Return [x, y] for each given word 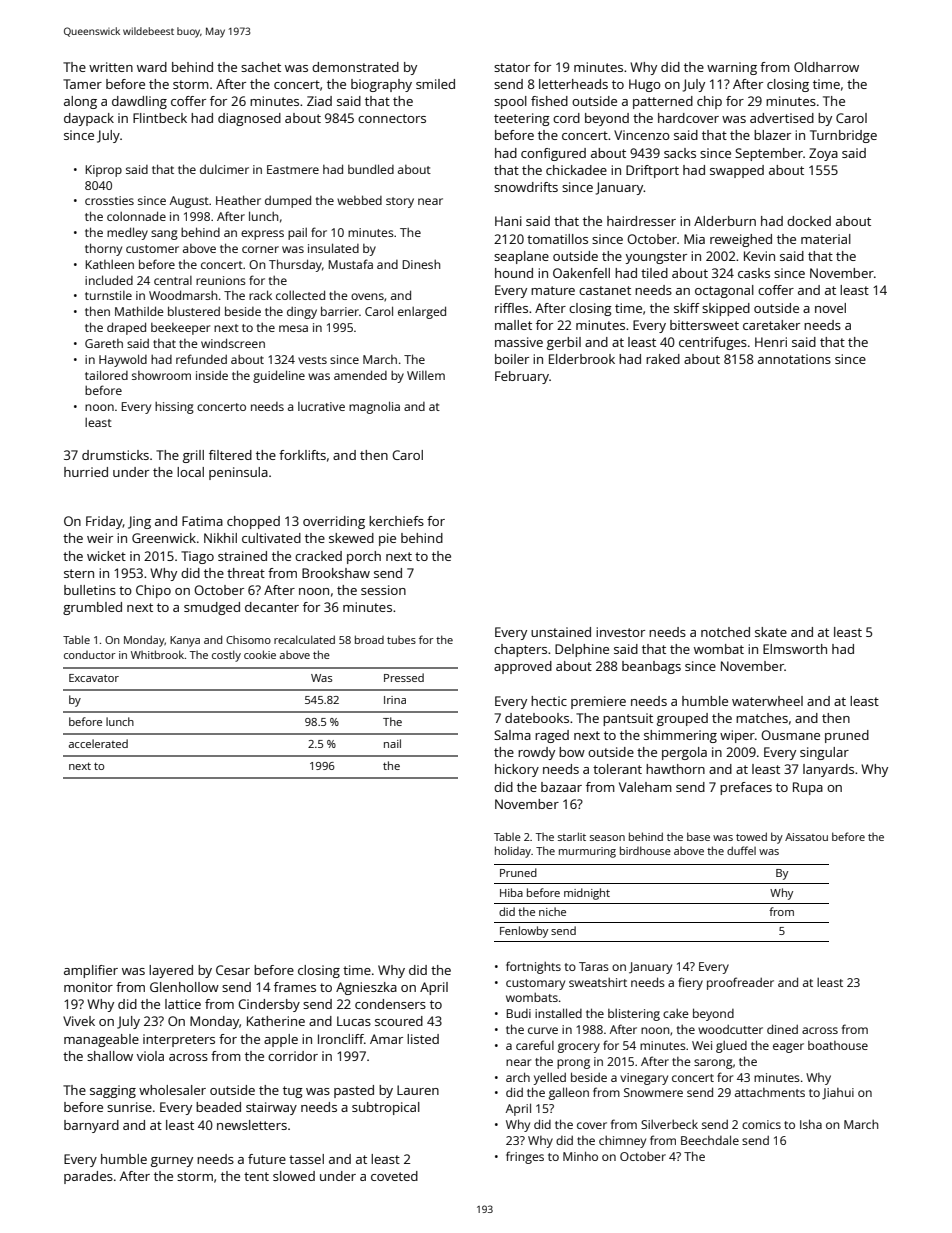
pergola [684, 753]
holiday [513, 852]
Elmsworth [795, 649]
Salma [512, 735]
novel [830, 308]
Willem [426, 375]
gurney [172, 1162]
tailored [106, 375]
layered [171, 971]
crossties [109, 200]
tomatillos [557, 239]
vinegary [644, 1079]
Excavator [94, 678]
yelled [550, 1079]
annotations [794, 359]
